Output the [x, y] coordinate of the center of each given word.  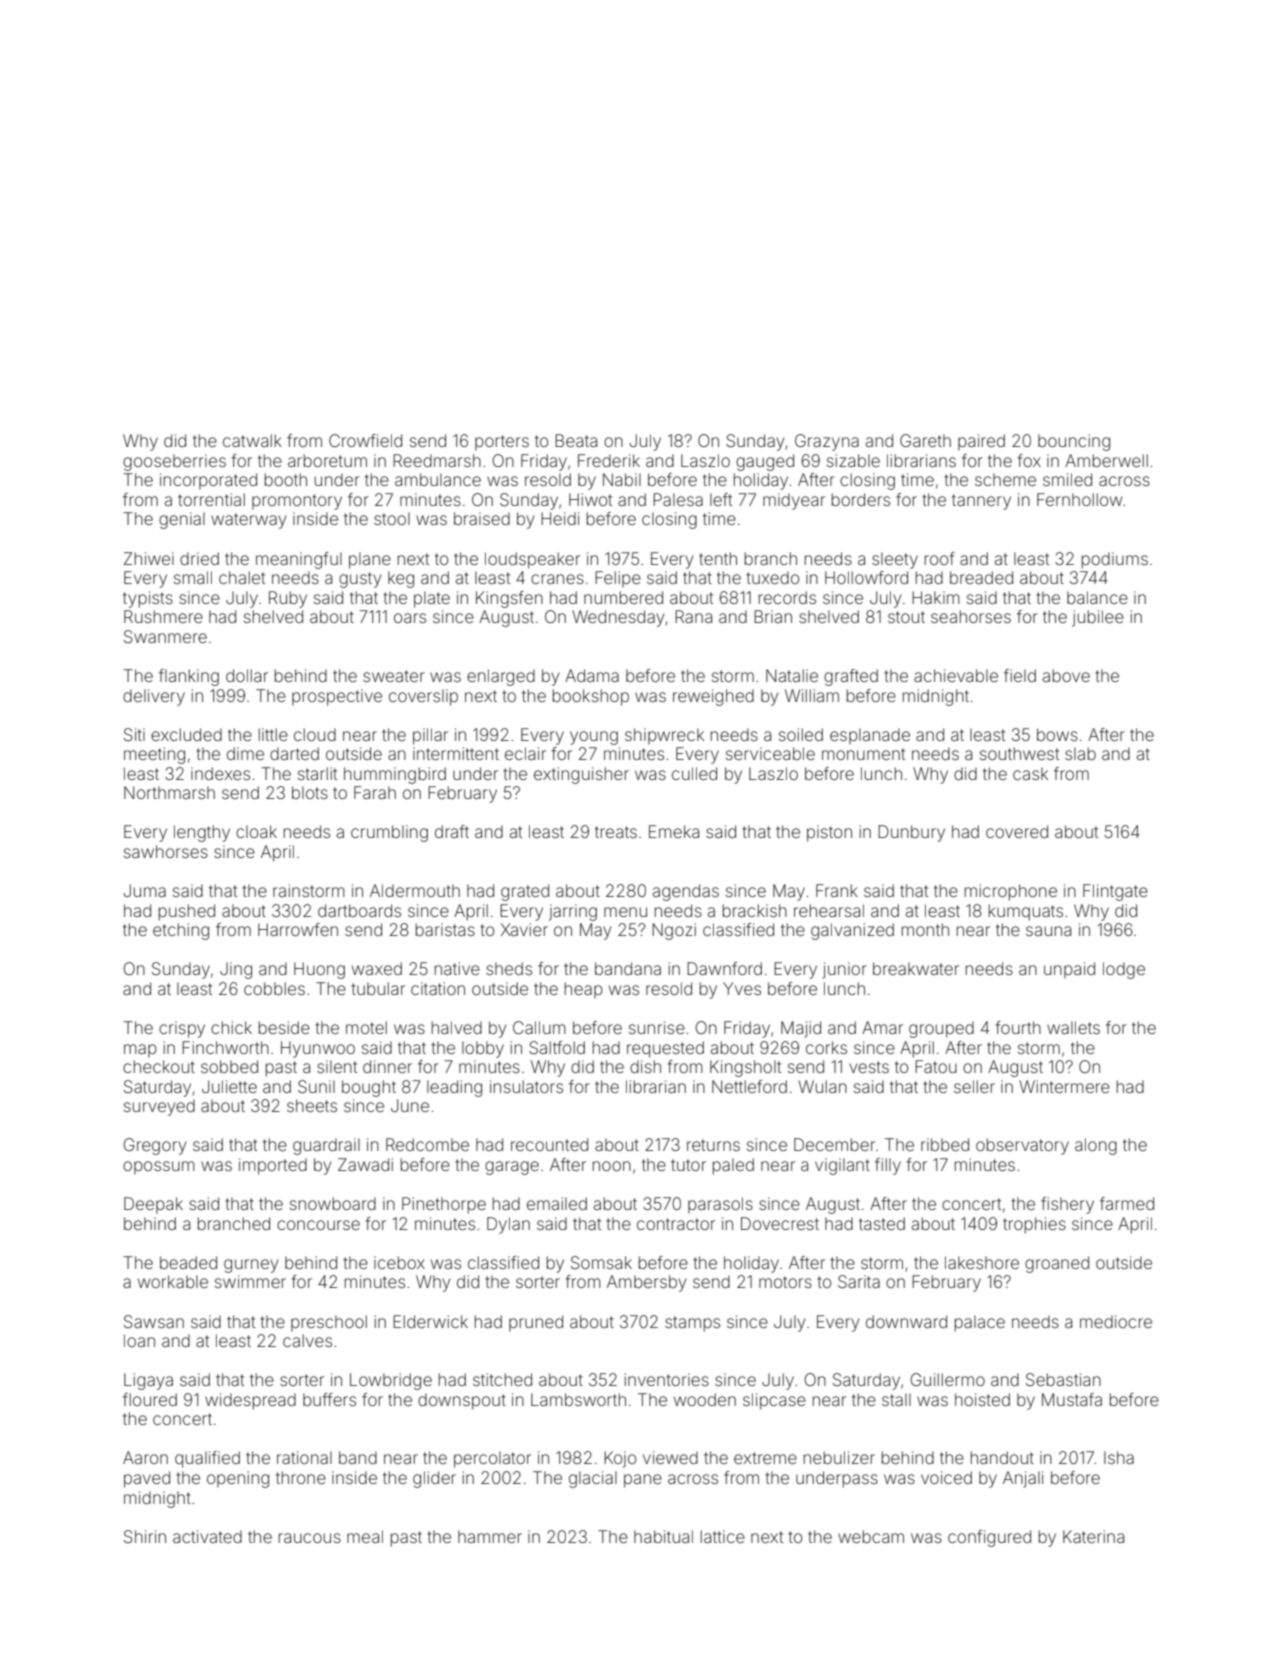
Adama [592, 675]
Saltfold [557, 1047]
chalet [242, 577]
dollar [247, 675]
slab [1080, 753]
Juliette [229, 1086]
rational [304, 1457]
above [1066, 675]
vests [869, 1067]
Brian [773, 616]
